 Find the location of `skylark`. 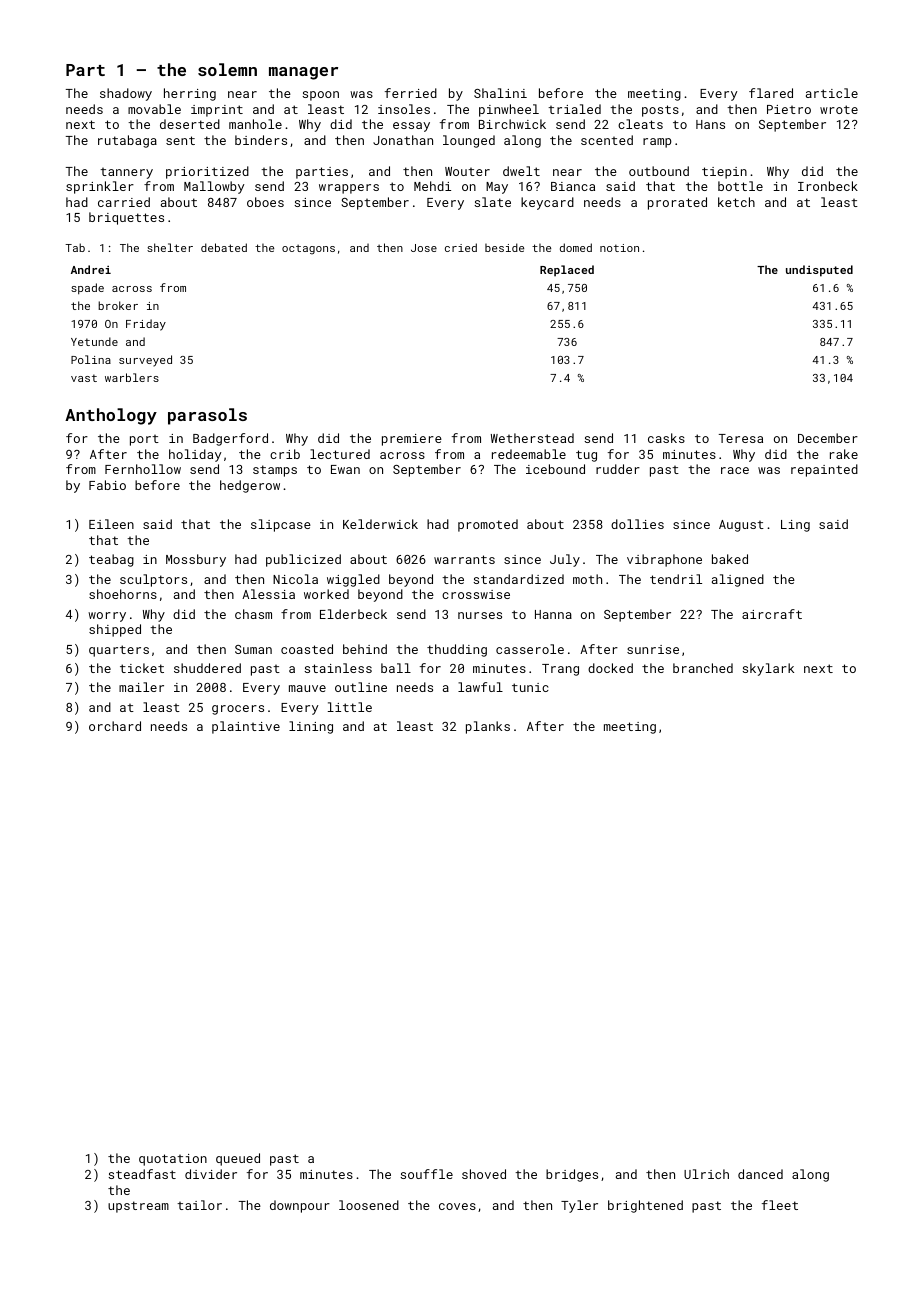

skylark is located at coordinates (768, 669).
